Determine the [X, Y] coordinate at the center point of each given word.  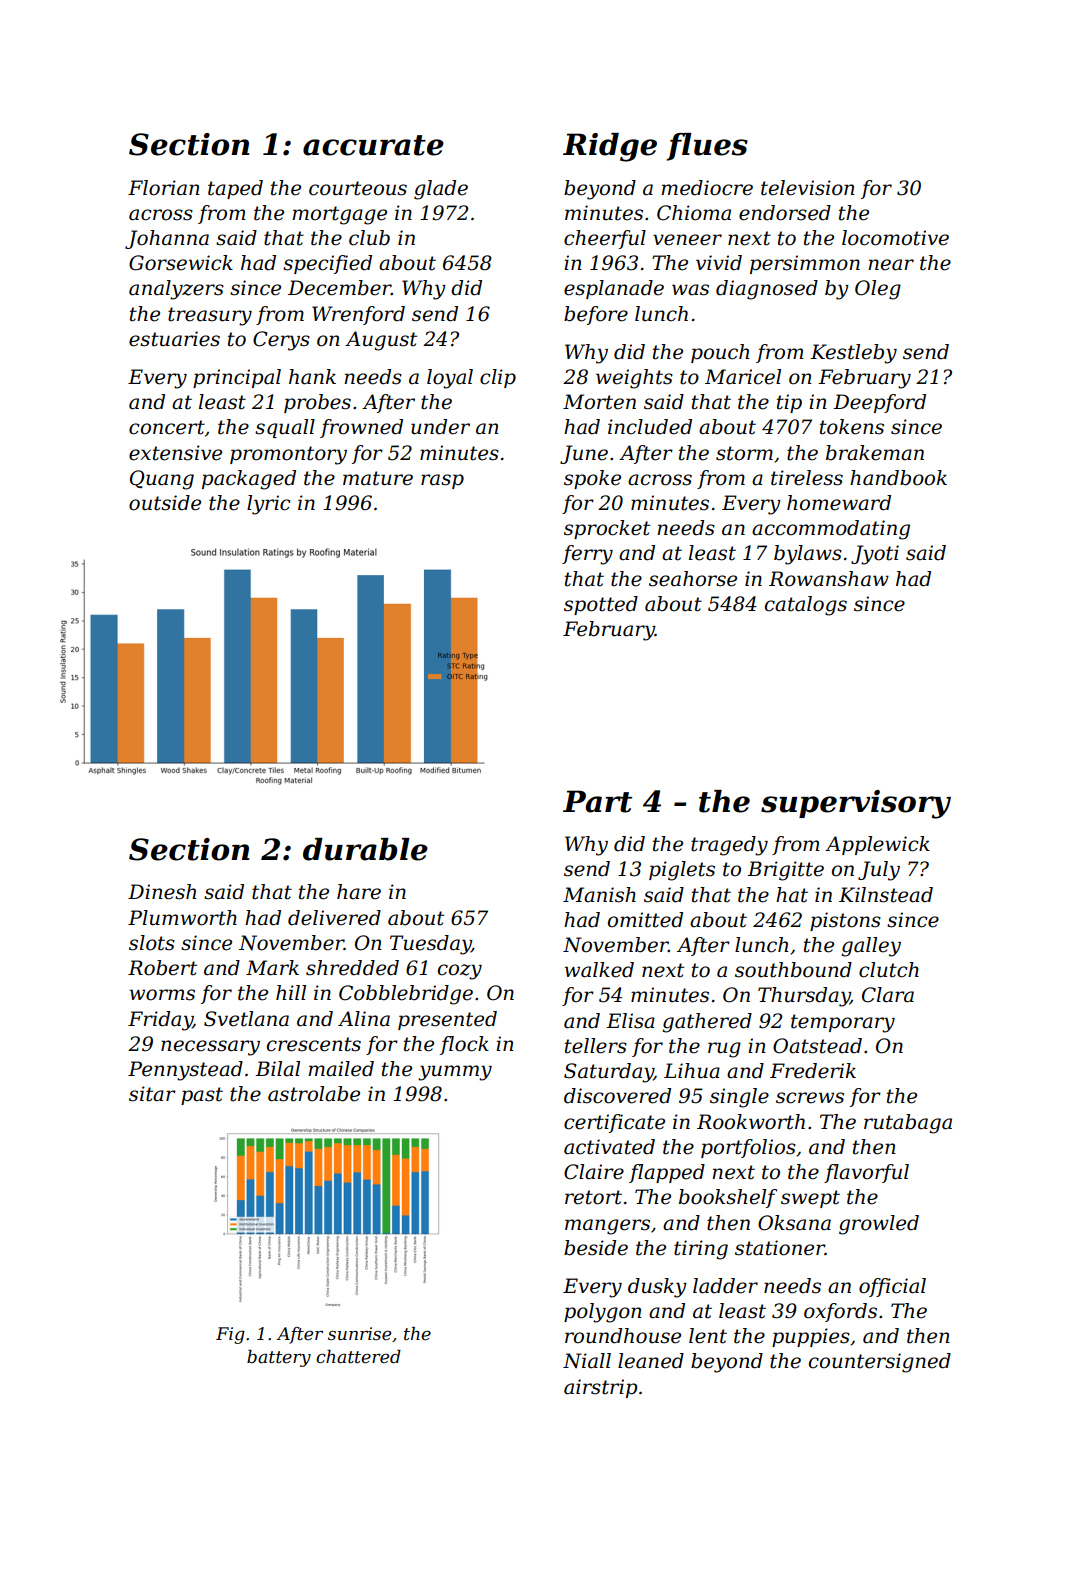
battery [279, 1358]
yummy [455, 1073]
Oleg [878, 290]
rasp [442, 481]
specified [327, 264]
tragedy [729, 846]
